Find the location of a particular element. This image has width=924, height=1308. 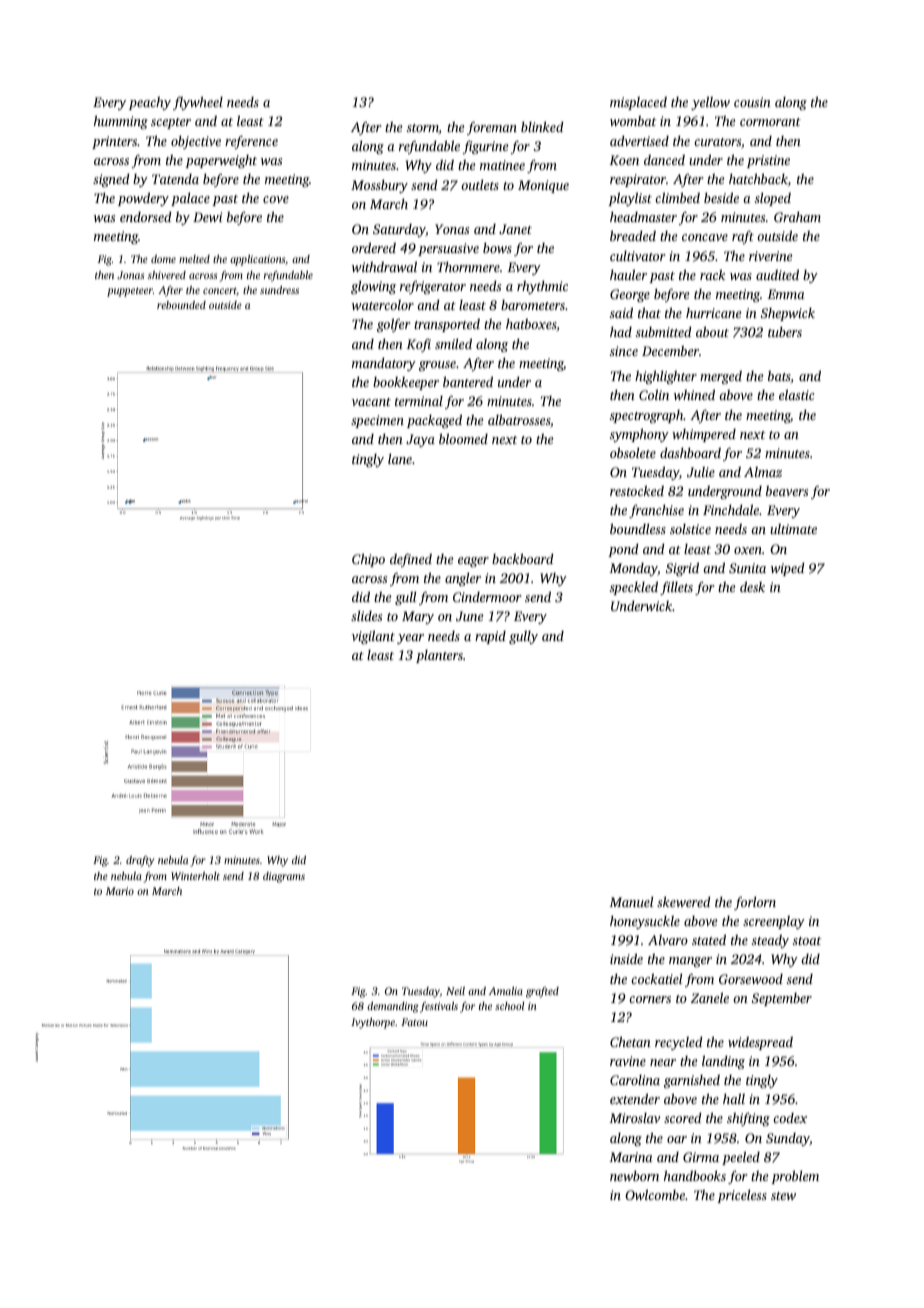

Winterholt is located at coordinates (195, 876).
